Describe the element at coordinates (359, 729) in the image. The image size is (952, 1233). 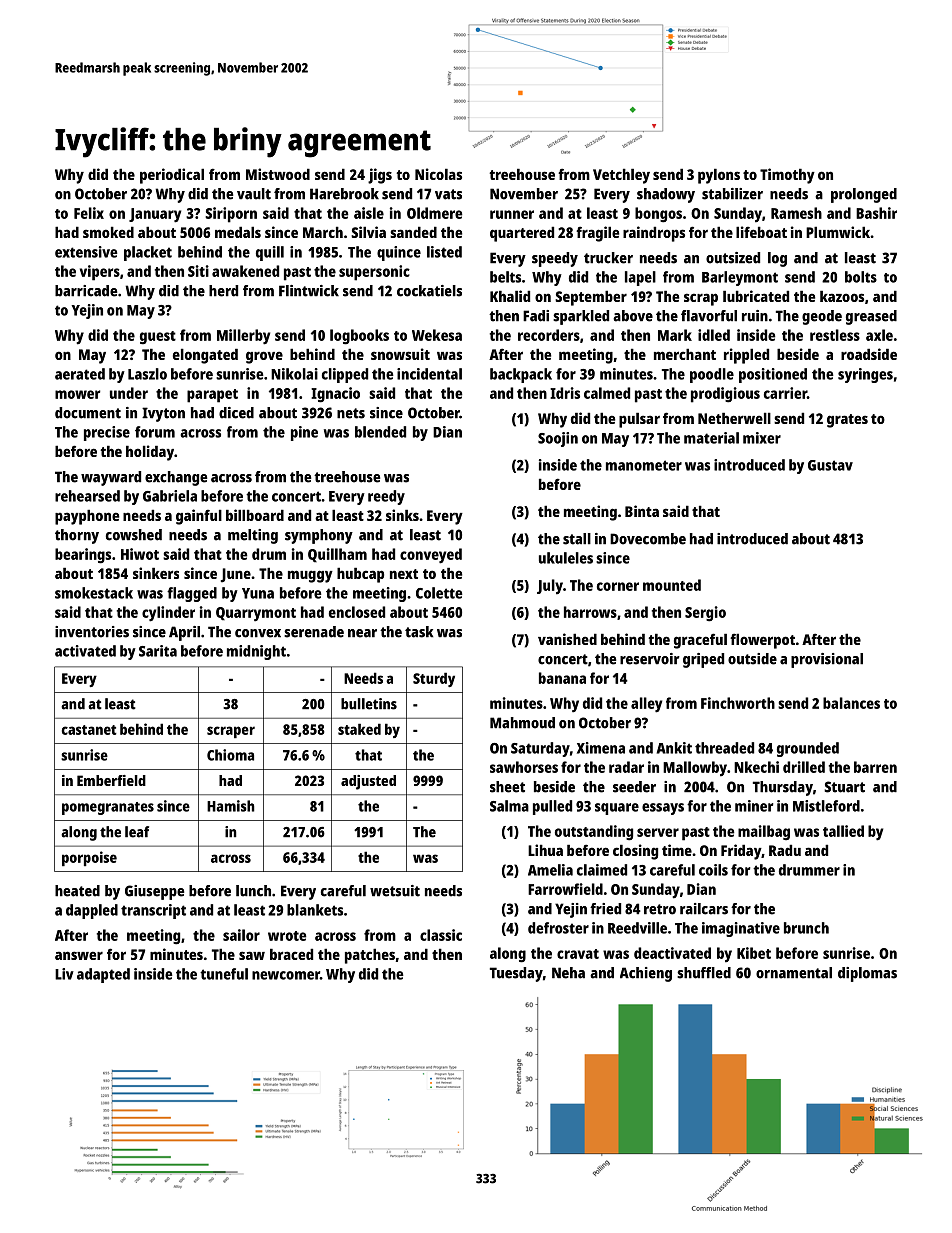
I see `staked` at that location.
